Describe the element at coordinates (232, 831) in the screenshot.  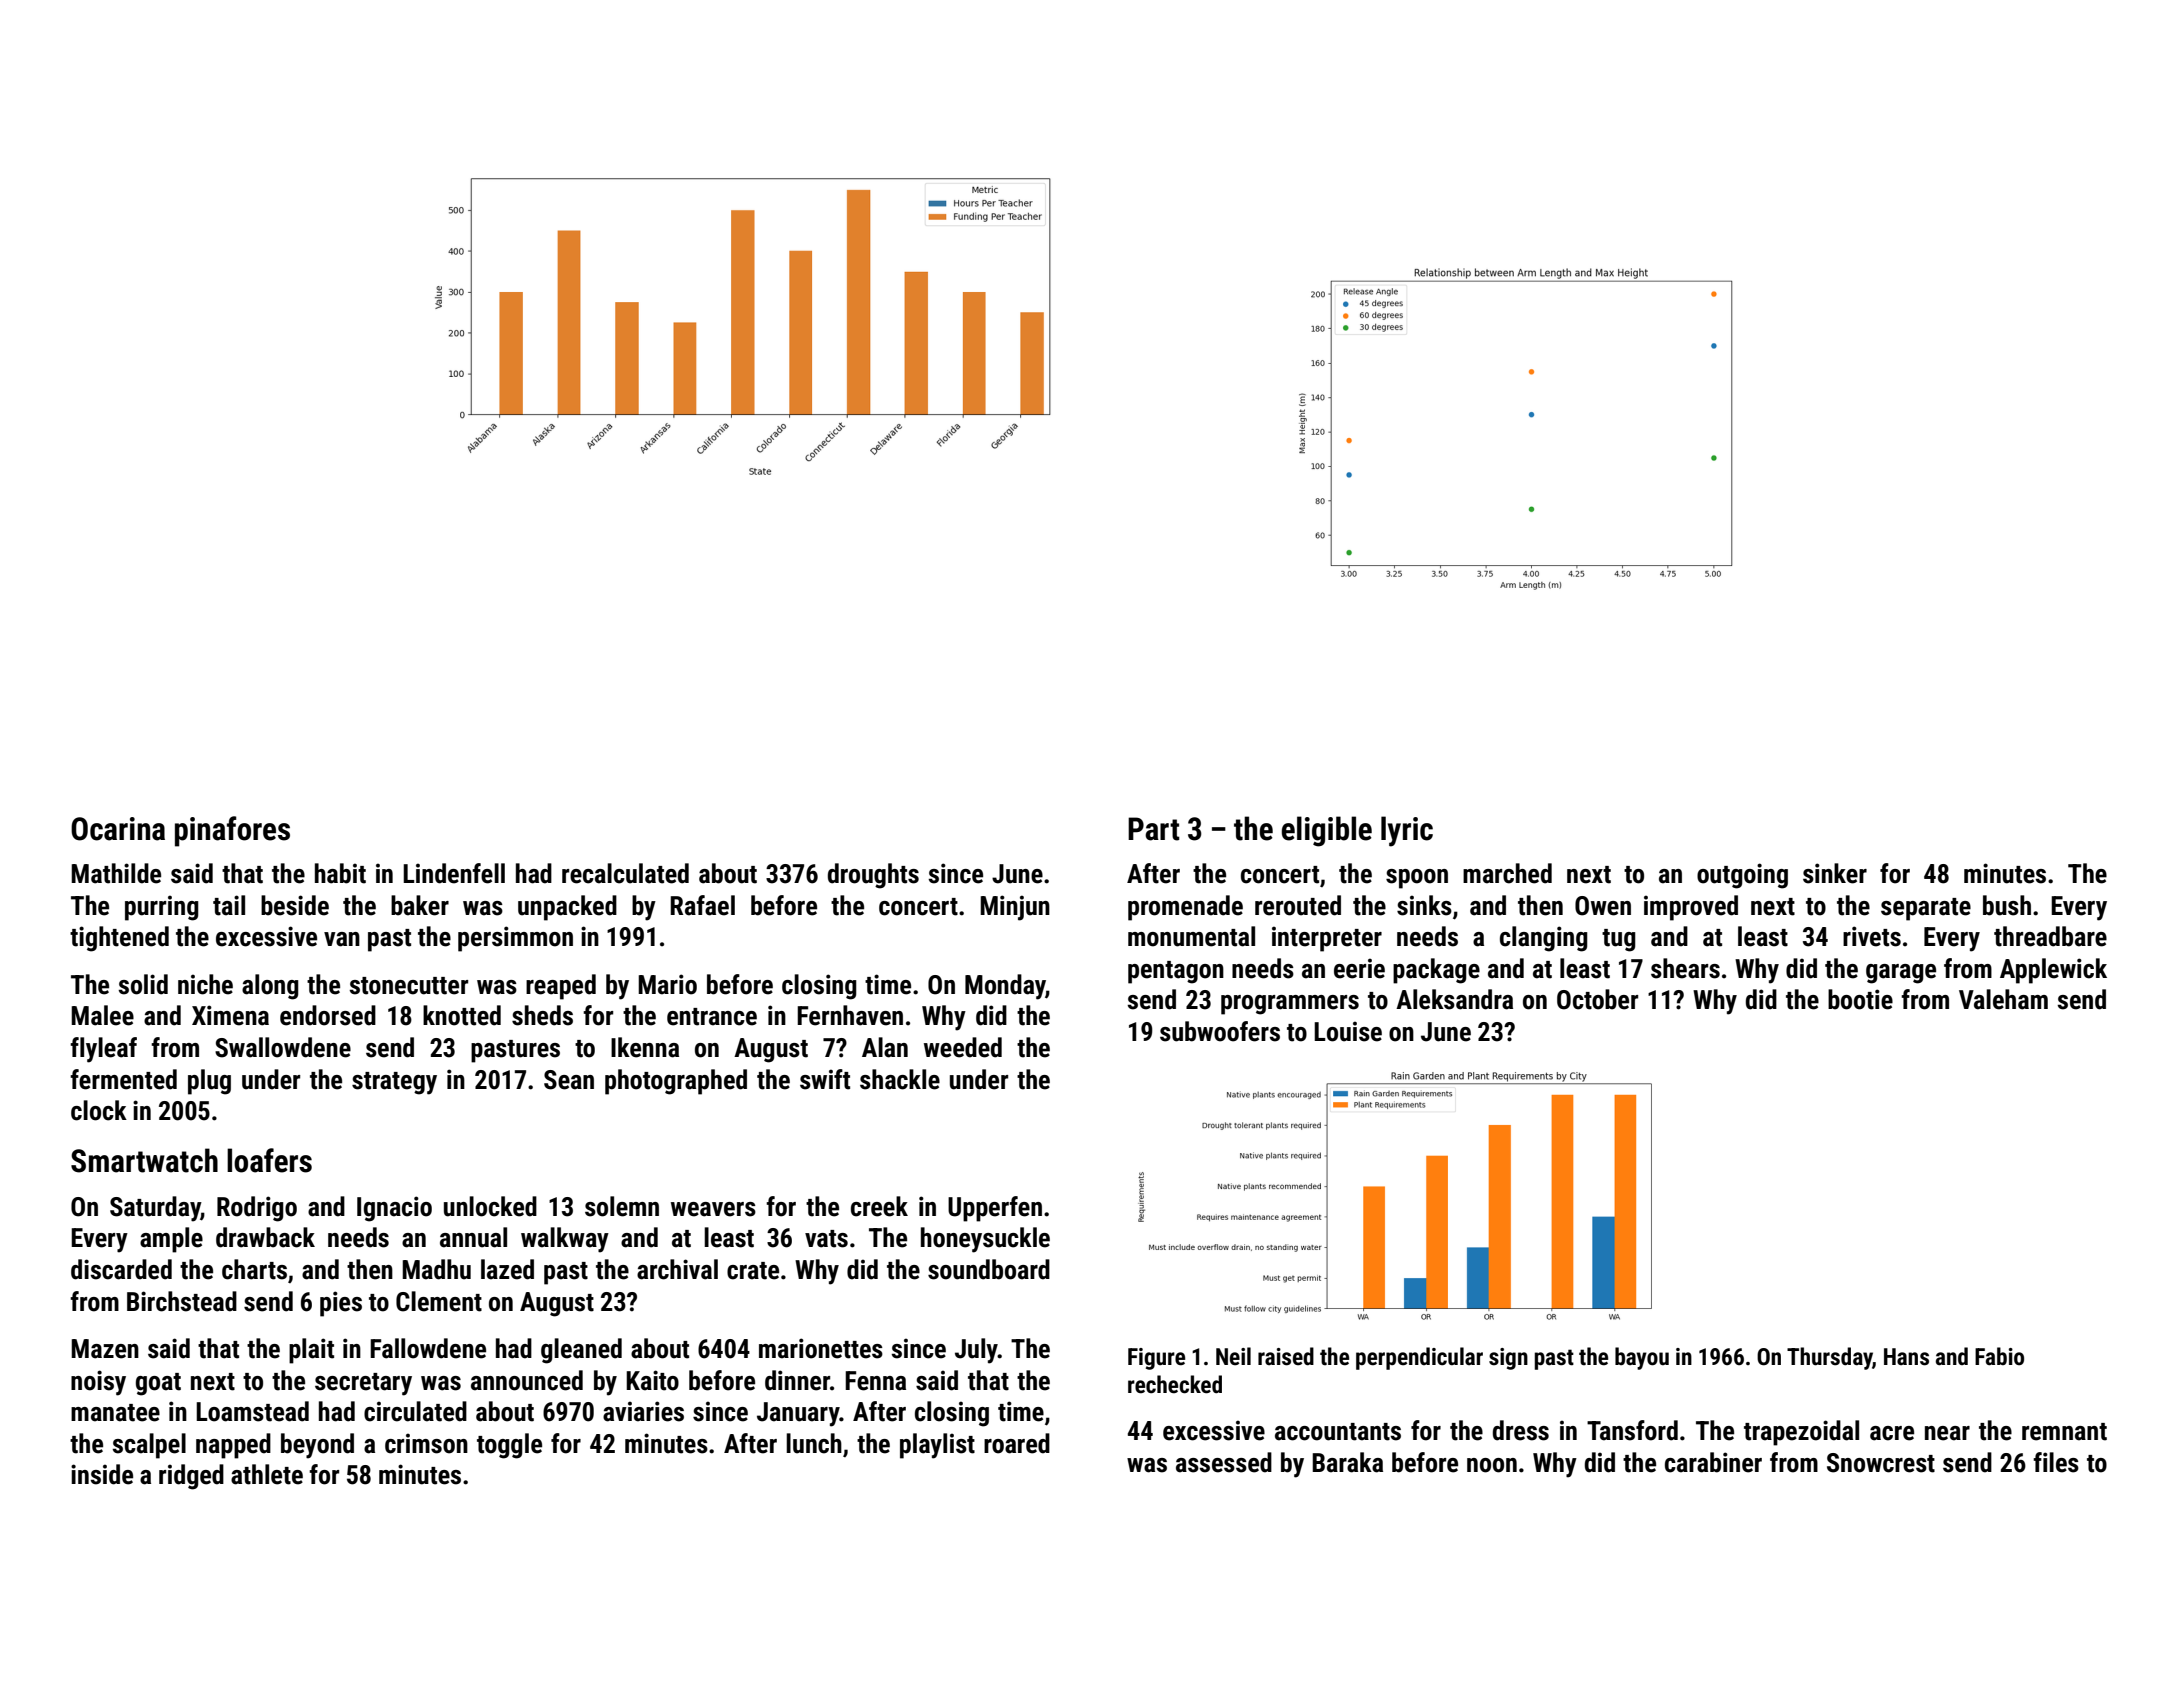
I see `pinafores` at that location.
